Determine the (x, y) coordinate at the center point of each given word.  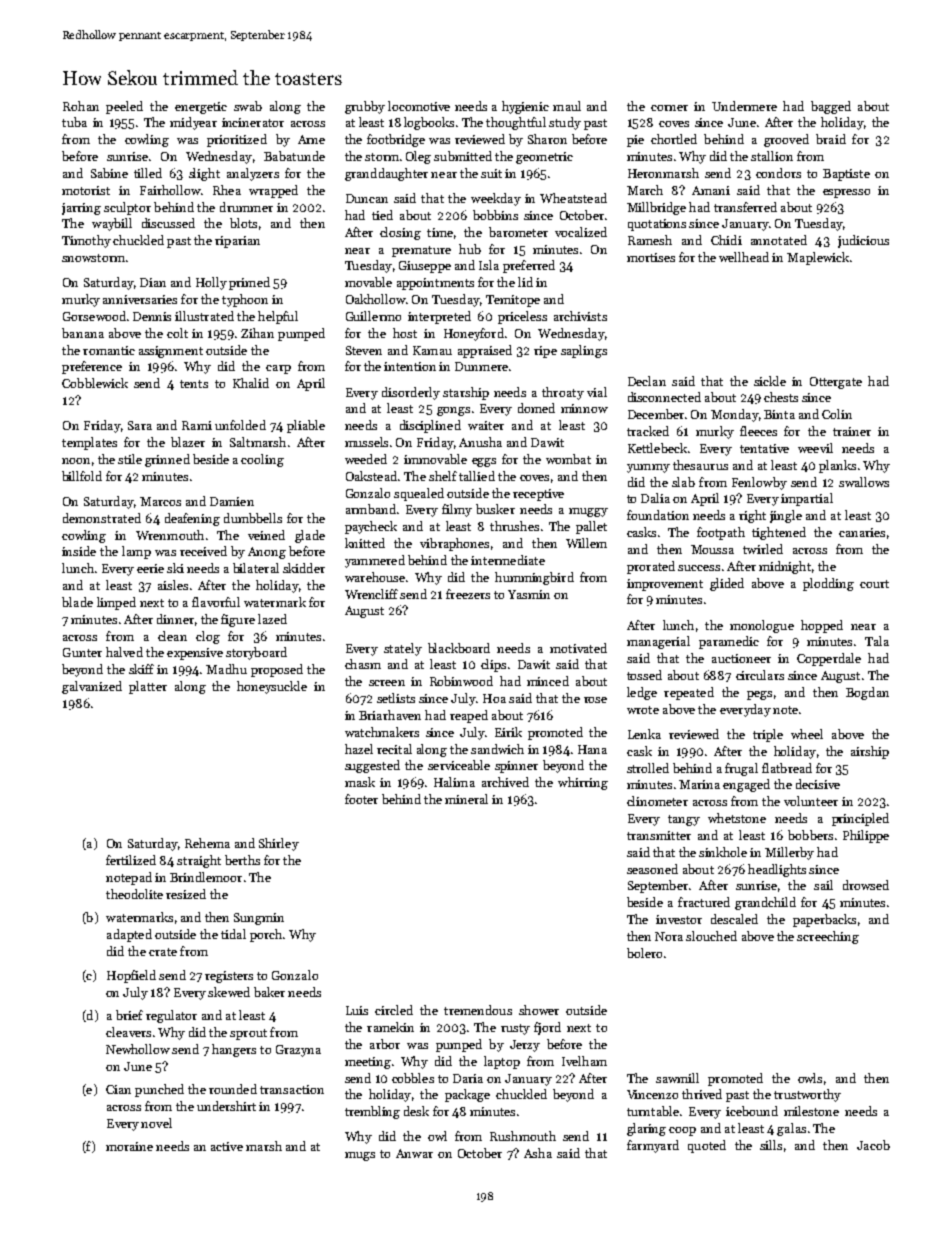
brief (129, 1015)
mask (360, 782)
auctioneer (741, 658)
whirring (583, 783)
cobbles (413, 1078)
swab (248, 106)
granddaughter (386, 174)
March (645, 190)
